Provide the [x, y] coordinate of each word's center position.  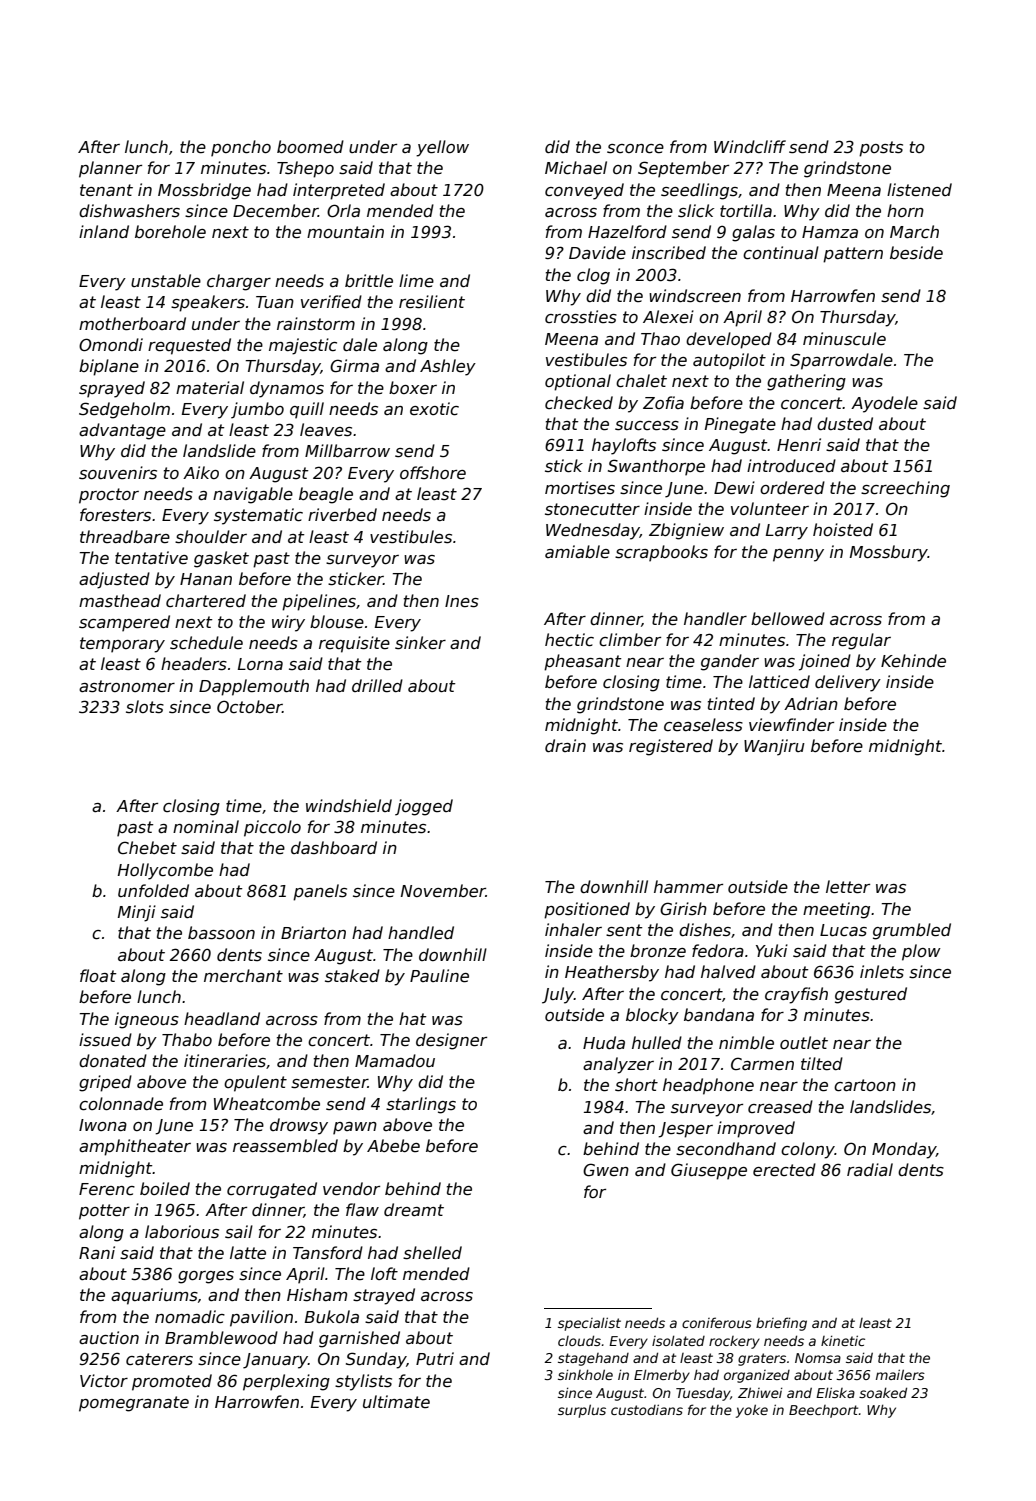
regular [861, 641]
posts [881, 149]
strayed [384, 1296]
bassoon [221, 933]
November [443, 891]
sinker [420, 643]
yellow [442, 148]
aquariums [154, 1296]
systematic [258, 516]
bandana [719, 1014]
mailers [900, 1374]
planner [110, 169]
